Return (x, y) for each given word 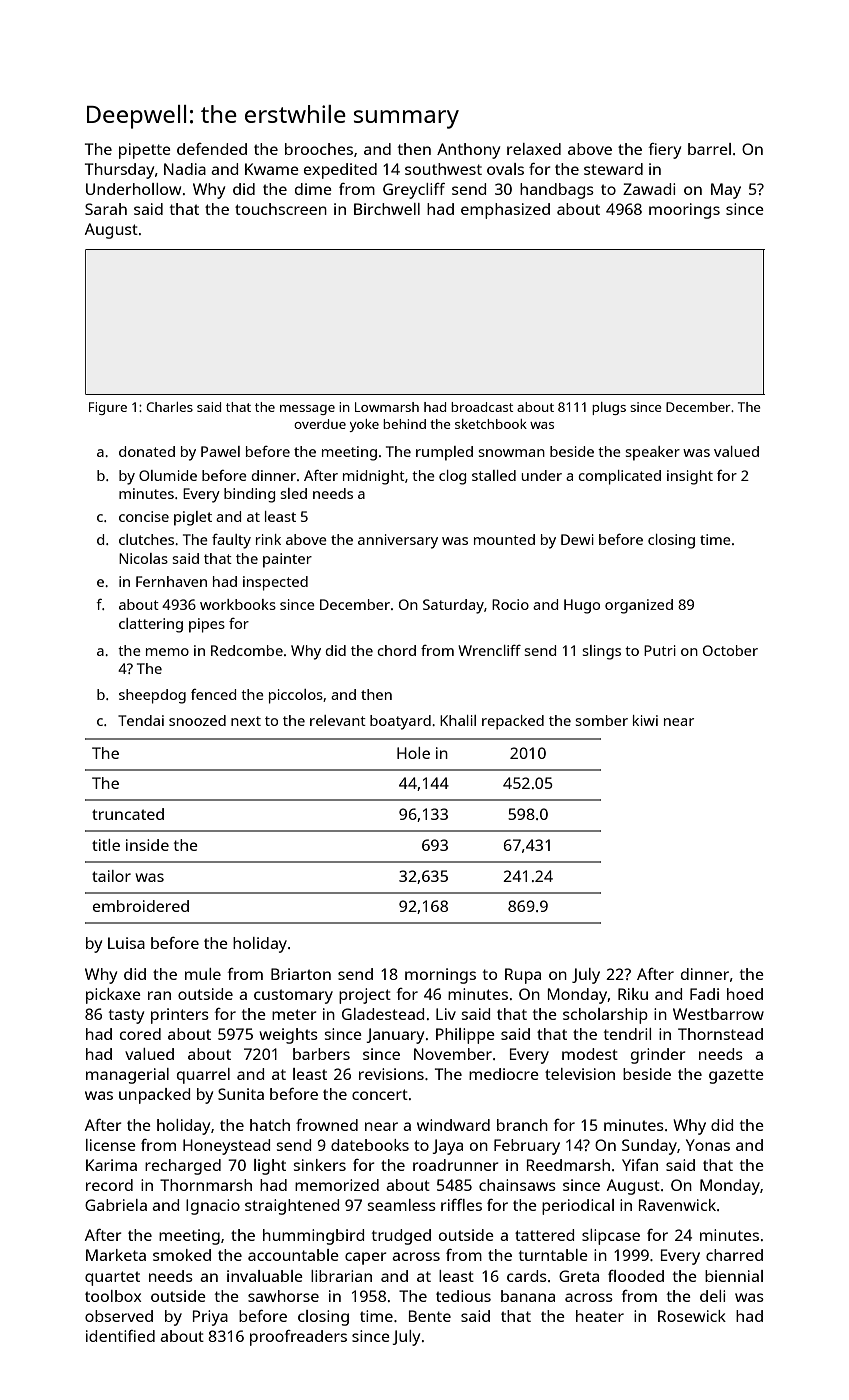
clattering (151, 625)
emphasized (505, 211)
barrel (709, 149)
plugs (609, 408)
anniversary (398, 541)
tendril (627, 1034)
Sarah (106, 209)
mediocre (504, 1074)
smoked (182, 1255)
